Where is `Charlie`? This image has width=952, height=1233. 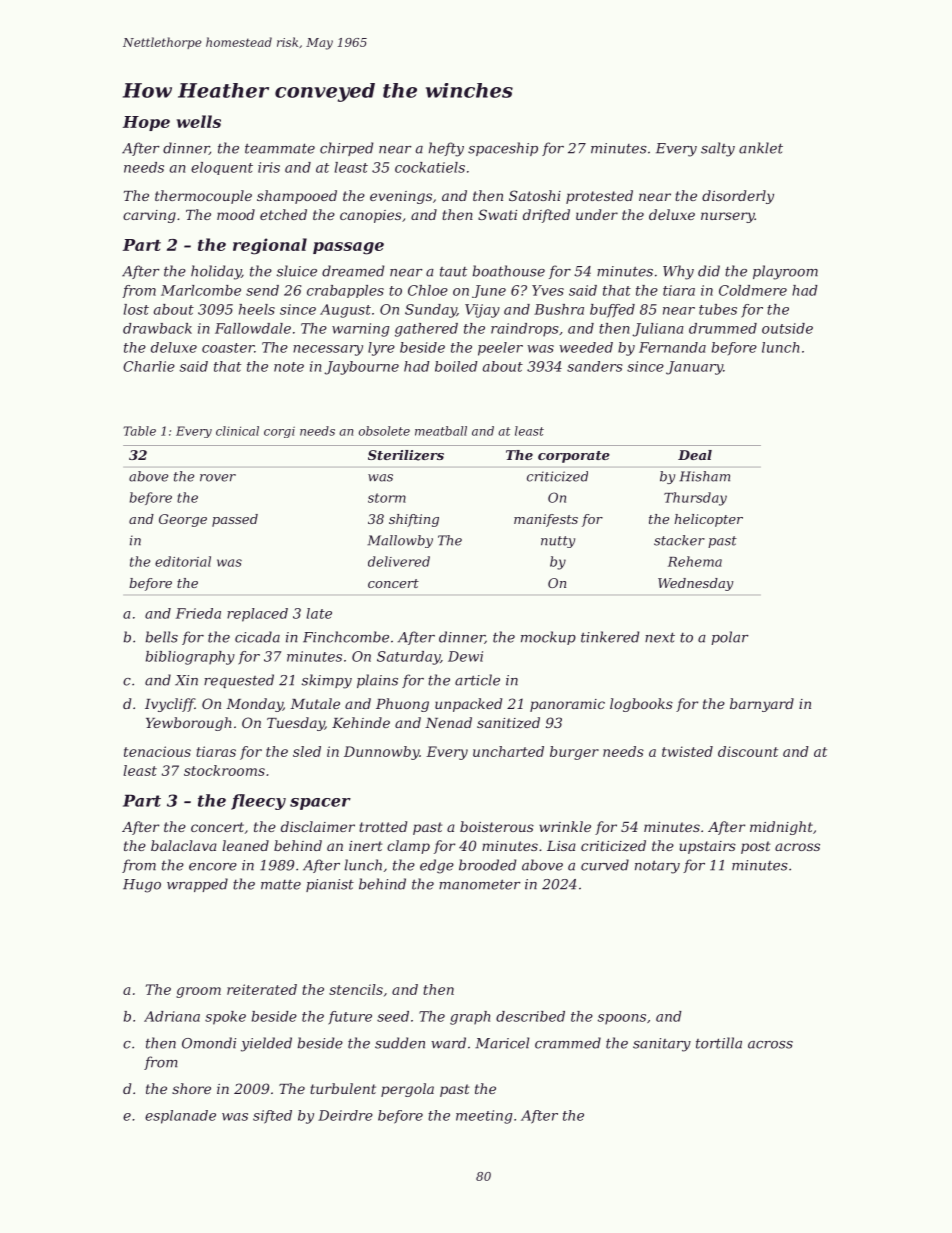 Charlie is located at coordinates (149, 366).
